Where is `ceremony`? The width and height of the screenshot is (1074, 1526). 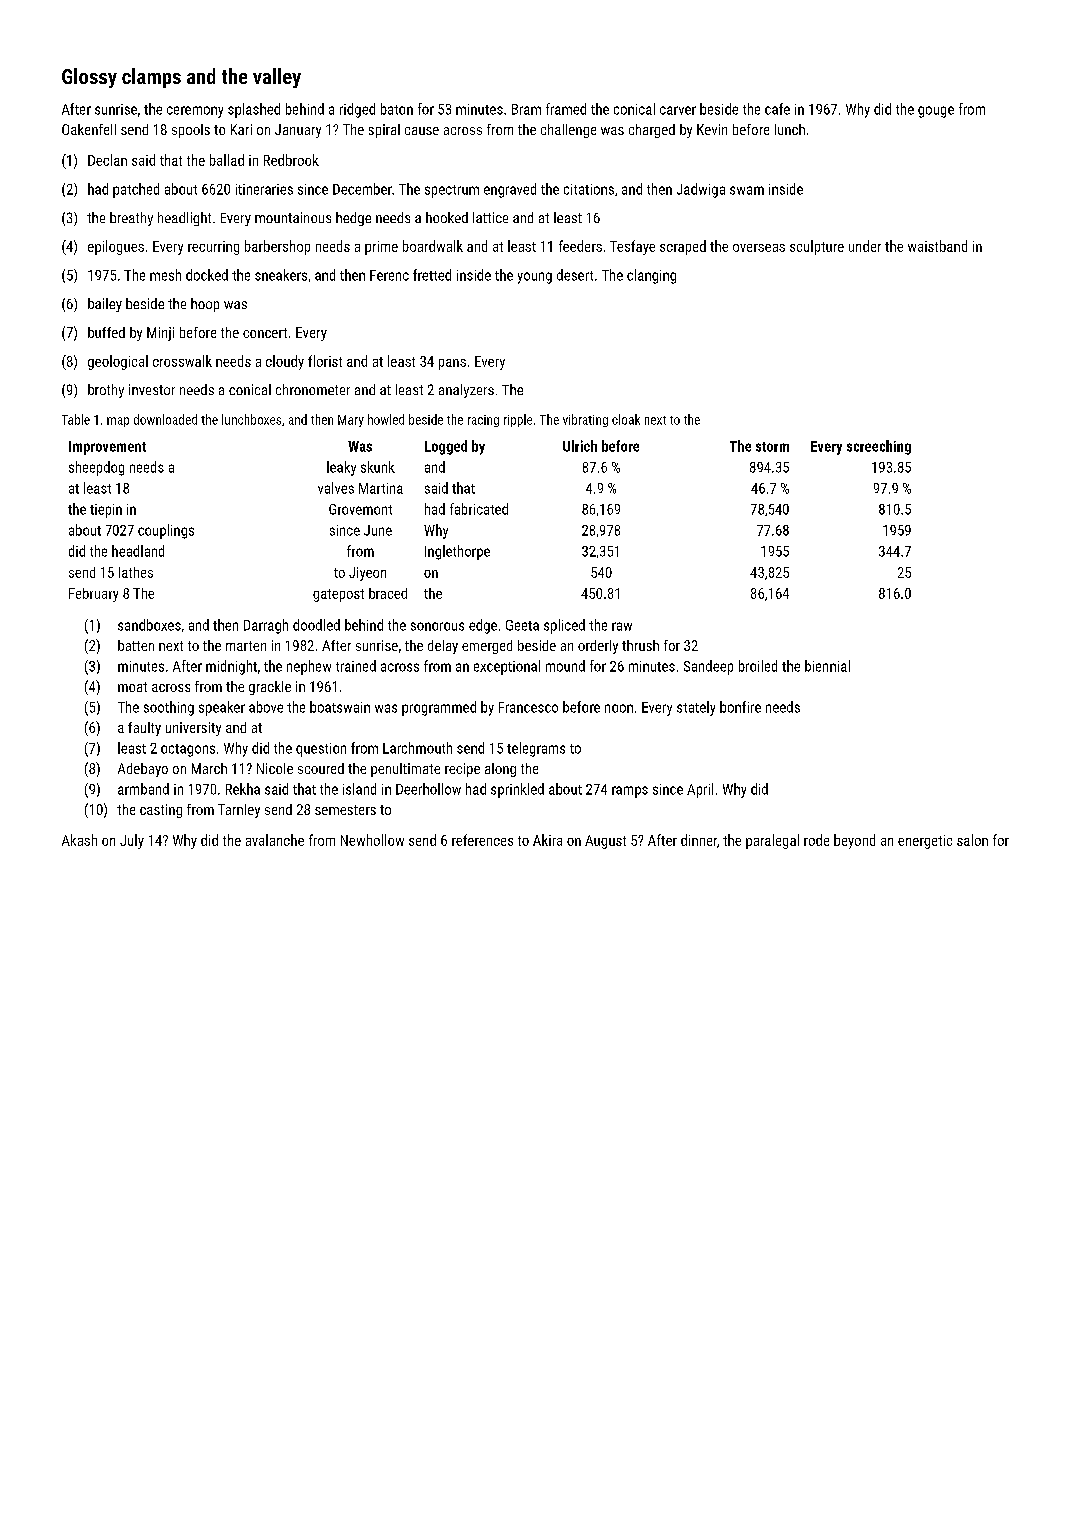 ceremony is located at coordinates (195, 112).
